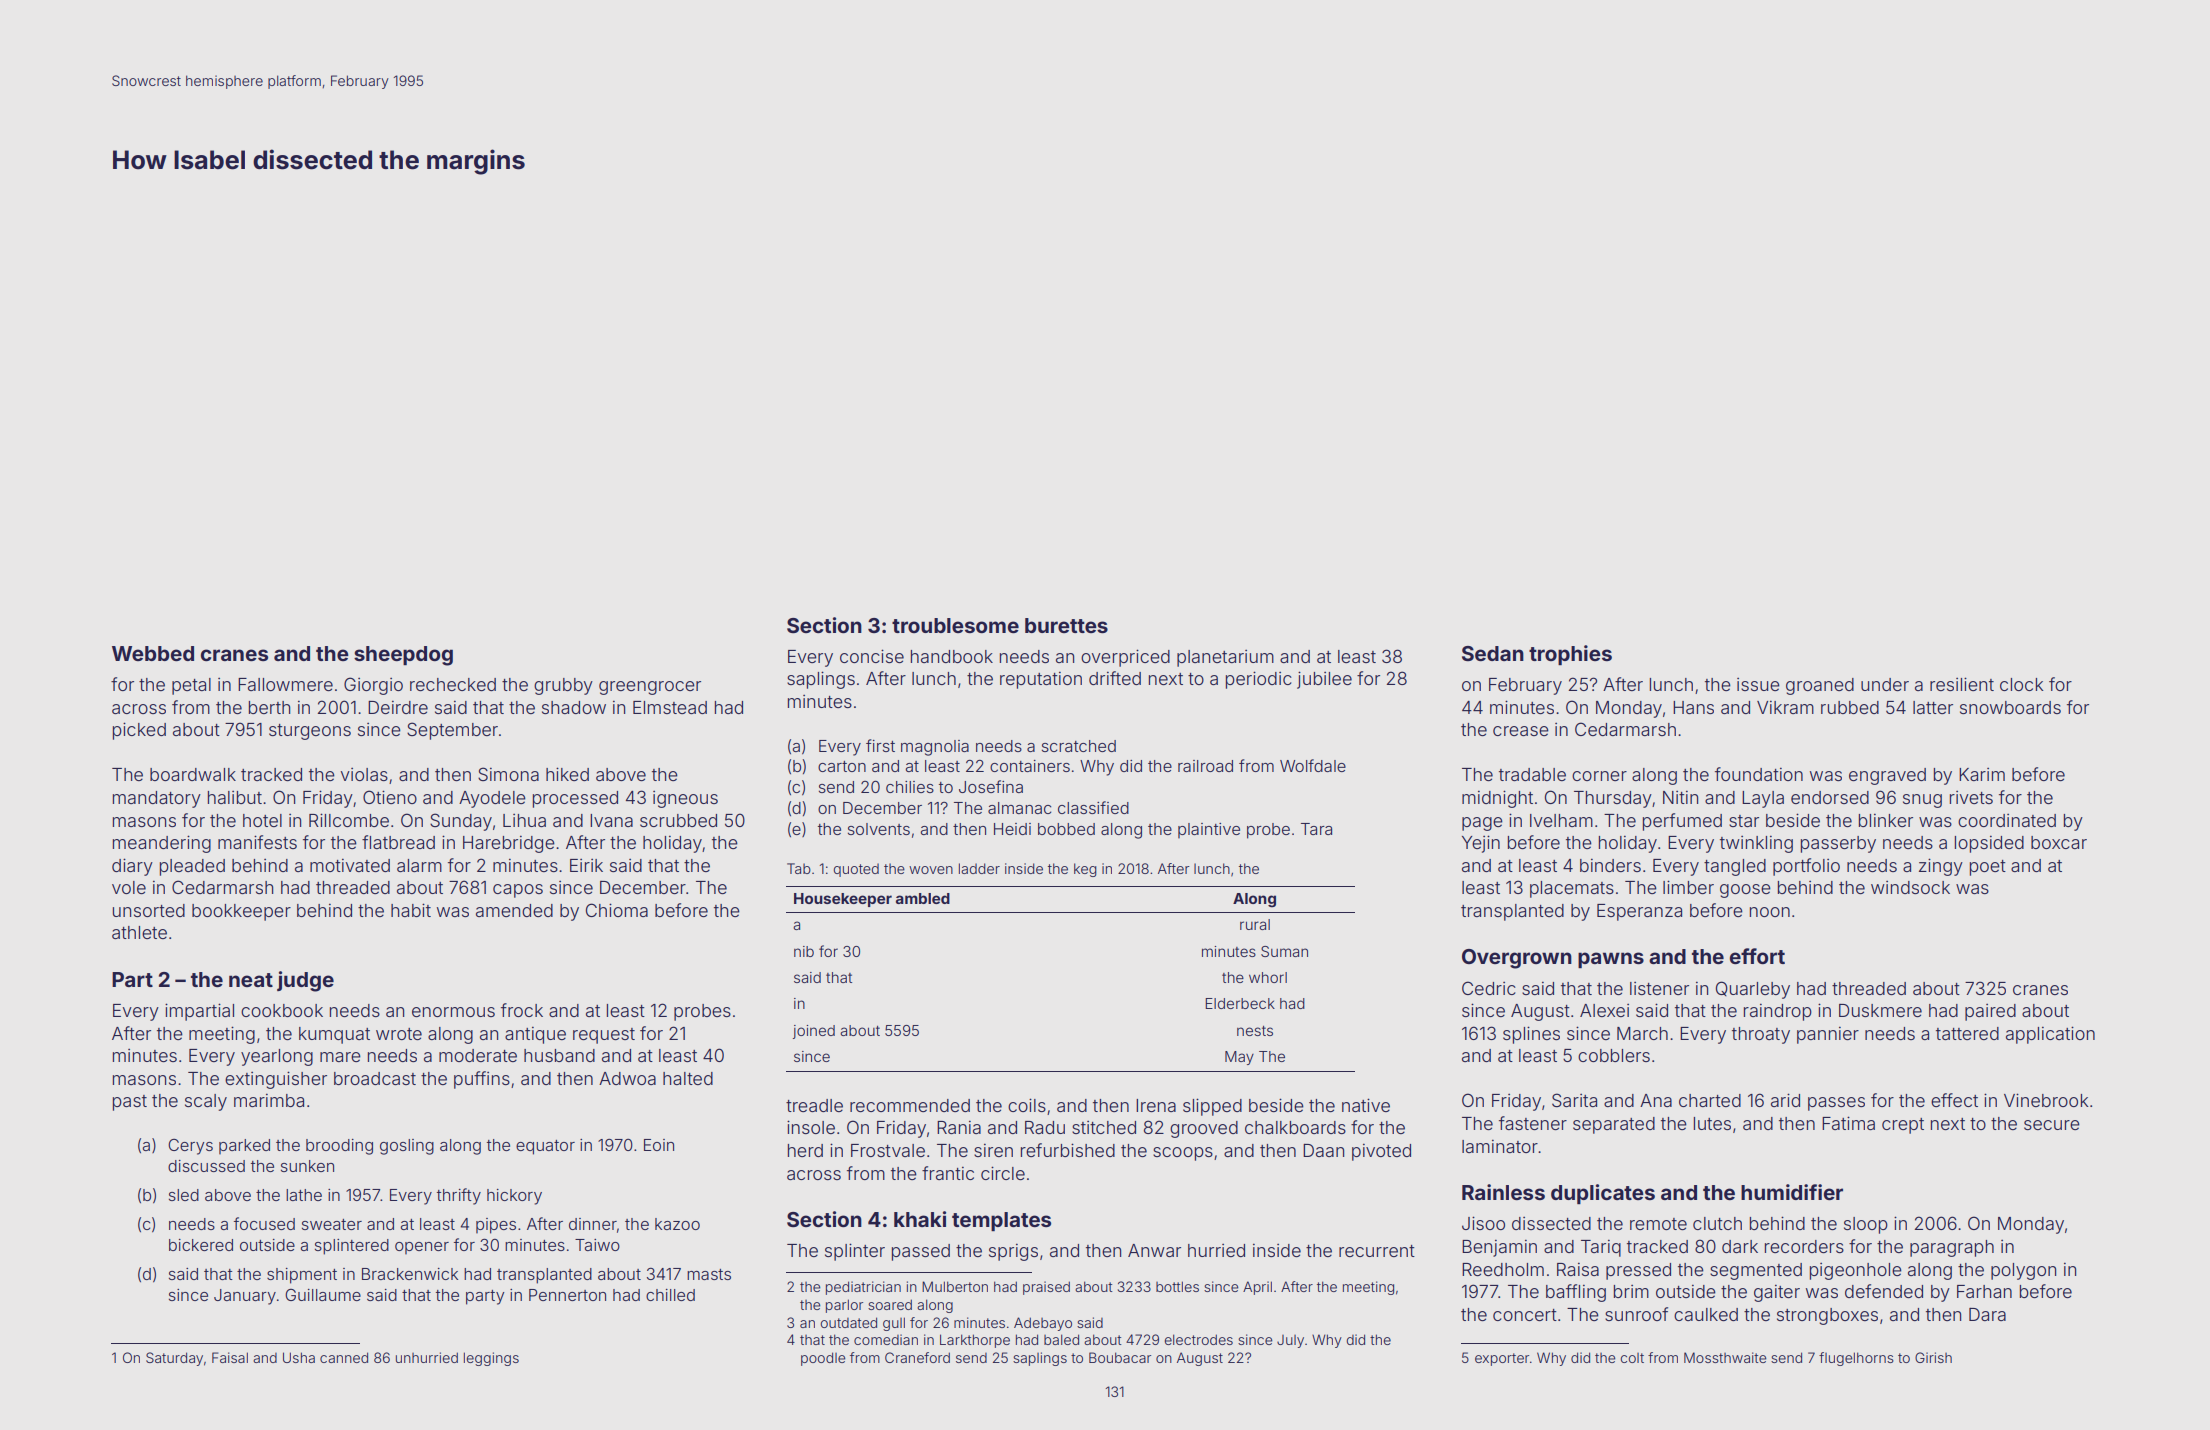  What do you see at coordinates (1570, 655) in the page?
I see `trophies` at bounding box center [1570, 655].
